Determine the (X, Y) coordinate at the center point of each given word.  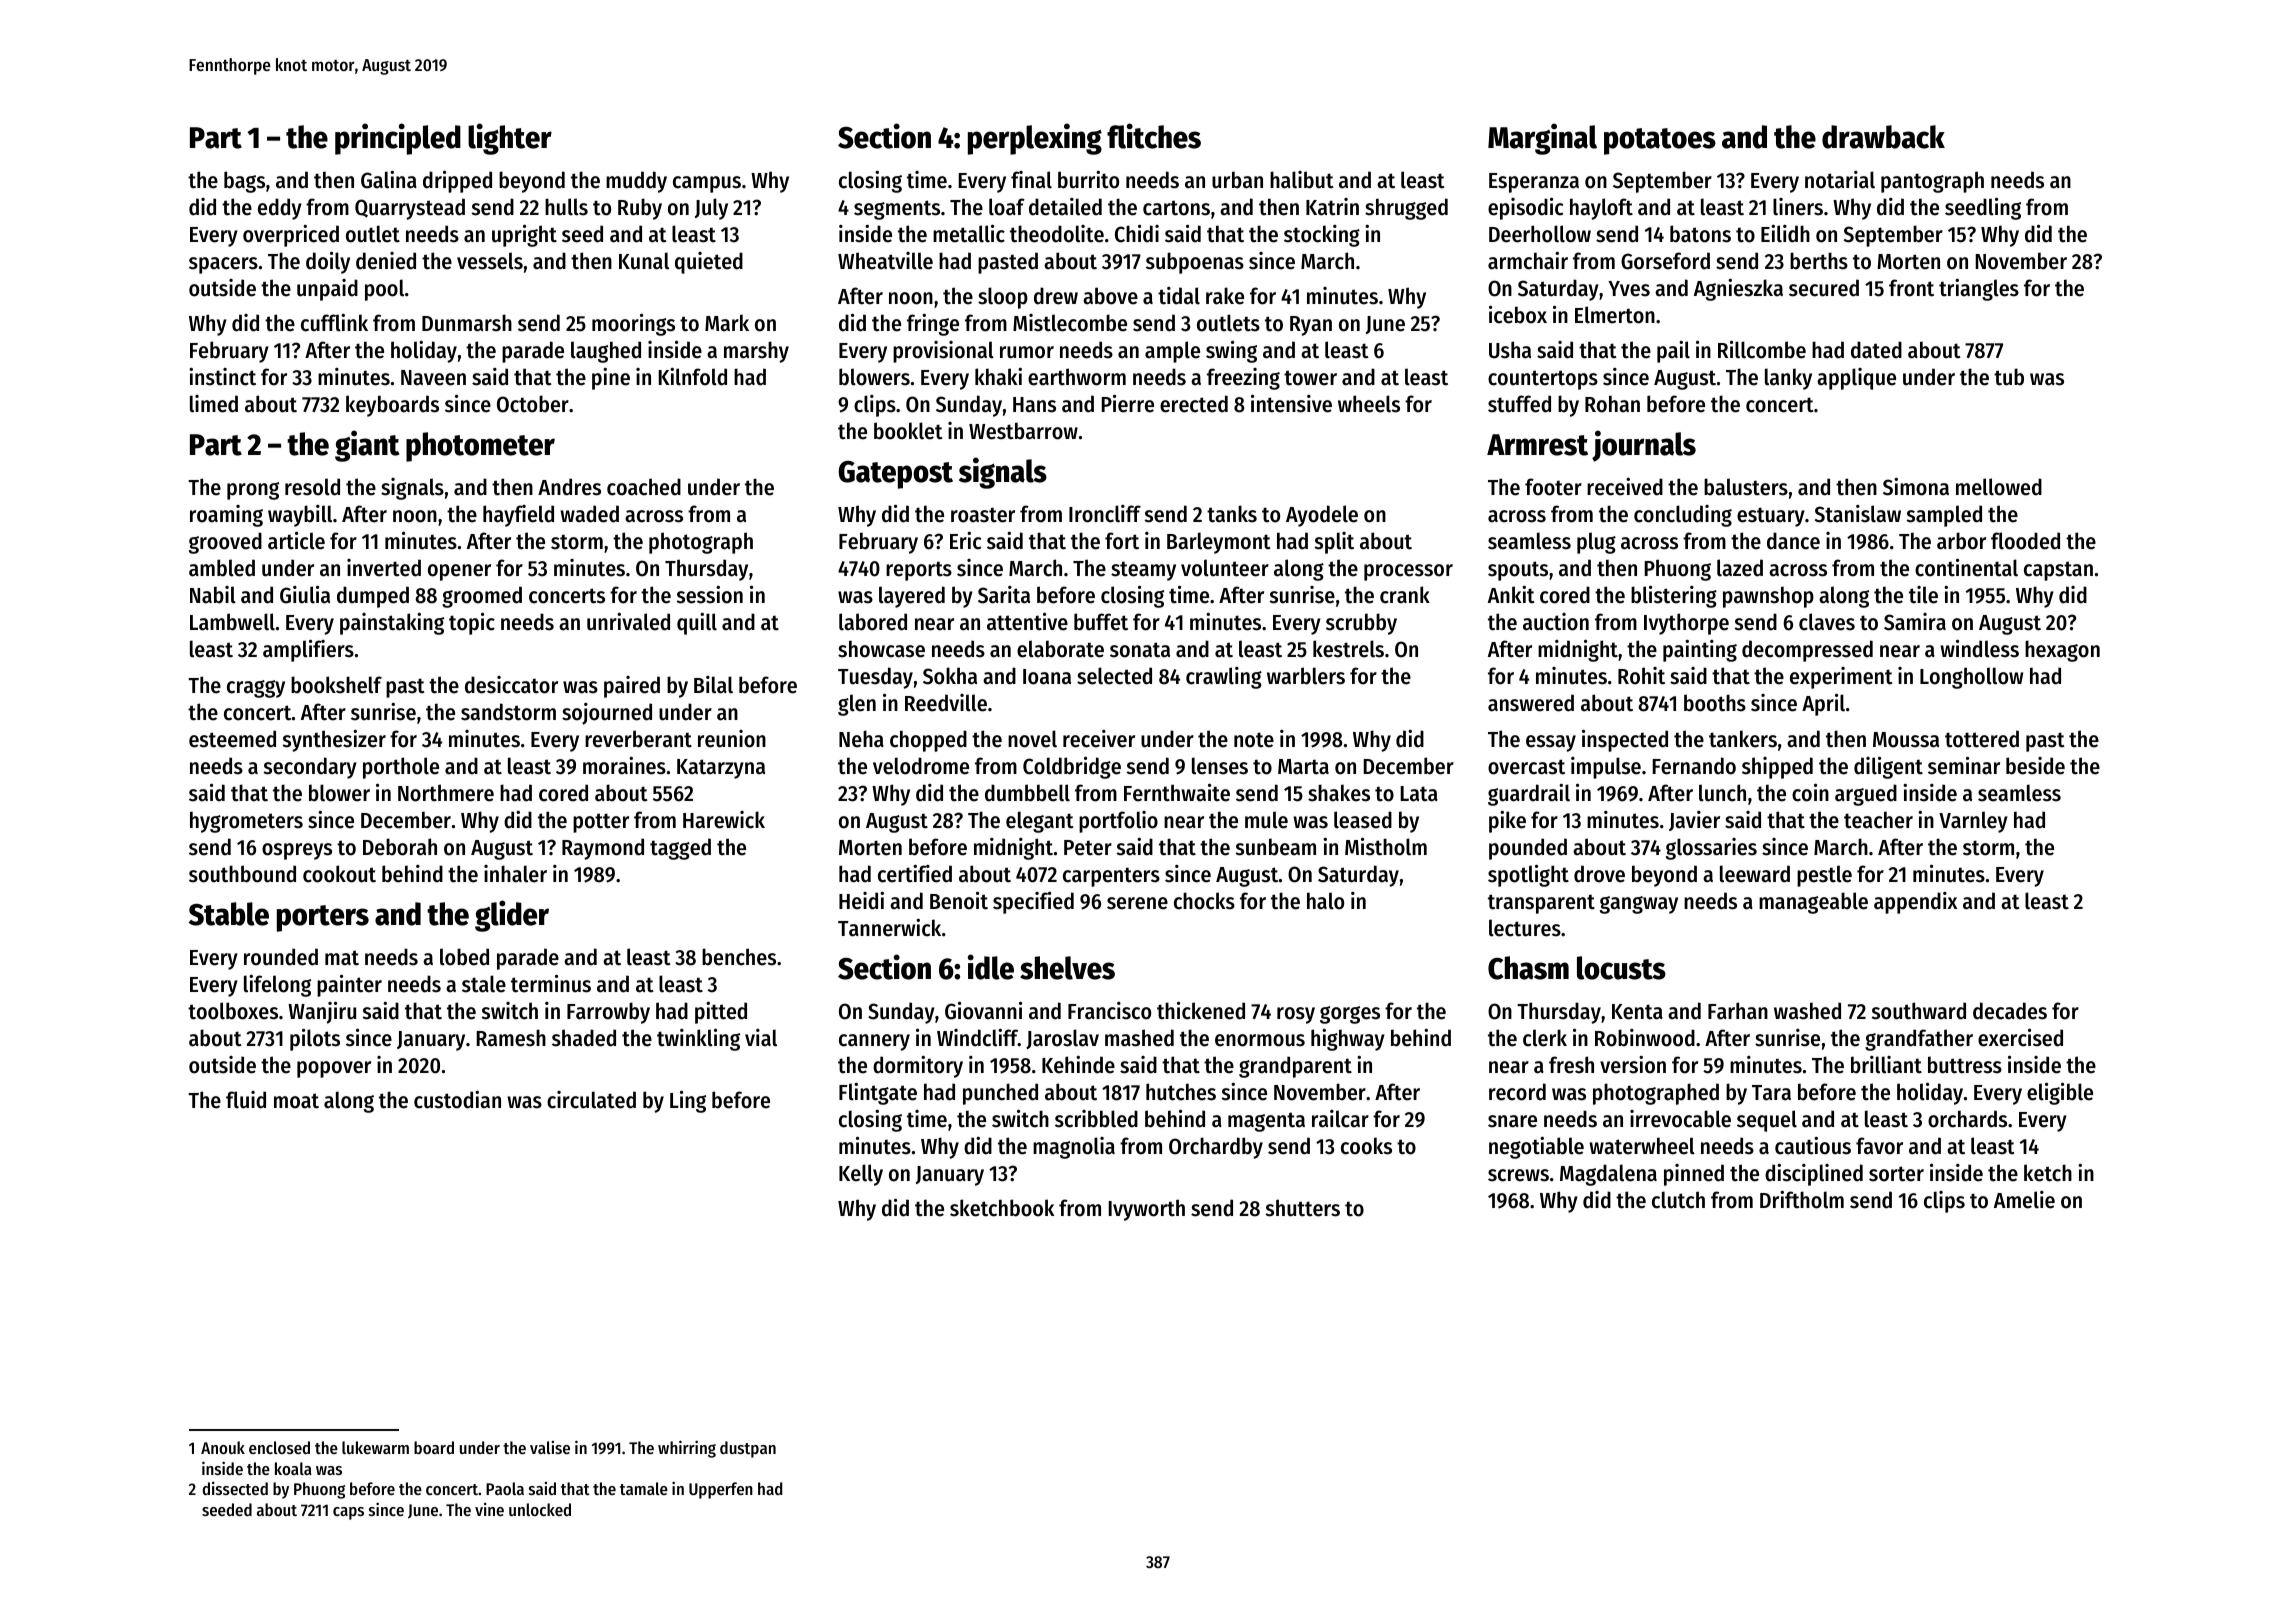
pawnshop (1768, 597)
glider (512, 916)
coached (644, 487)
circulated (591, 1100)
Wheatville (885, 261)
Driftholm (1802, 1200)
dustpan (748, 1449)
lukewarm (375, 1447)
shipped (1777, 768)
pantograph (1932, 182)
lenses (1220, 766)
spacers (223, 265)
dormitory (918, 1067)
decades (2010, 1011)
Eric (965, 541)
